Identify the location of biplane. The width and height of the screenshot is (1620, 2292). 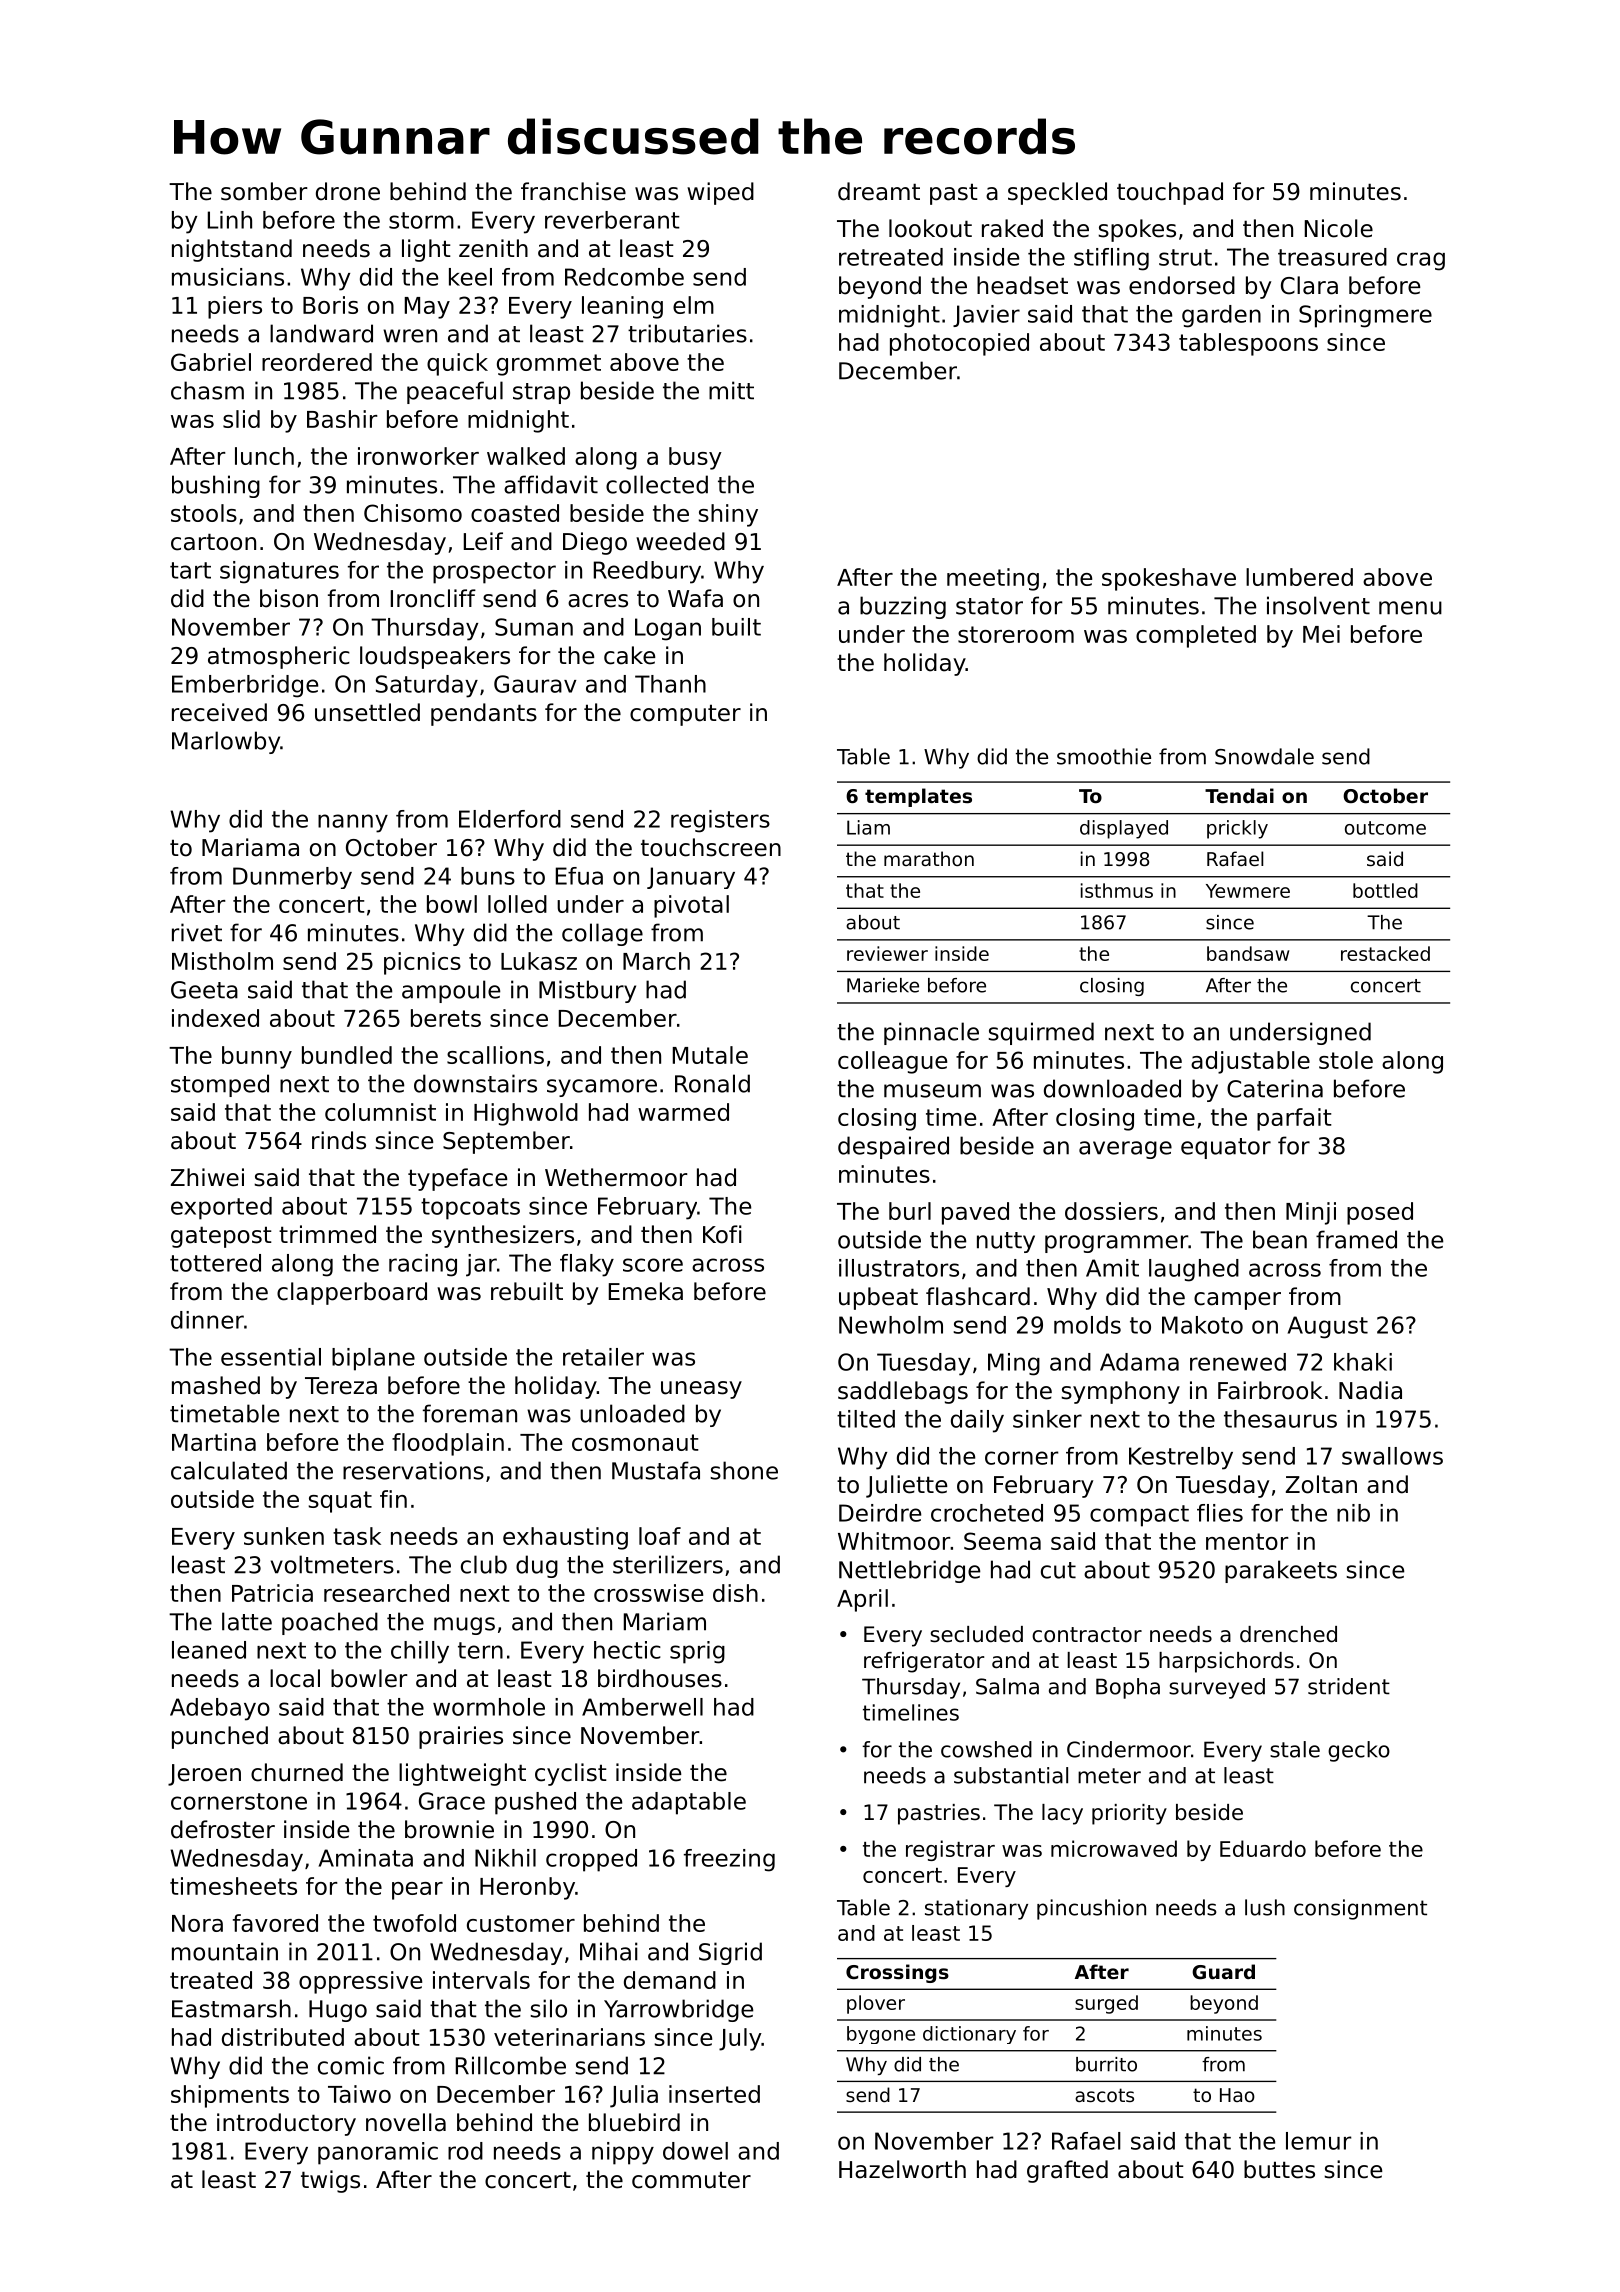
(373, 1359).
